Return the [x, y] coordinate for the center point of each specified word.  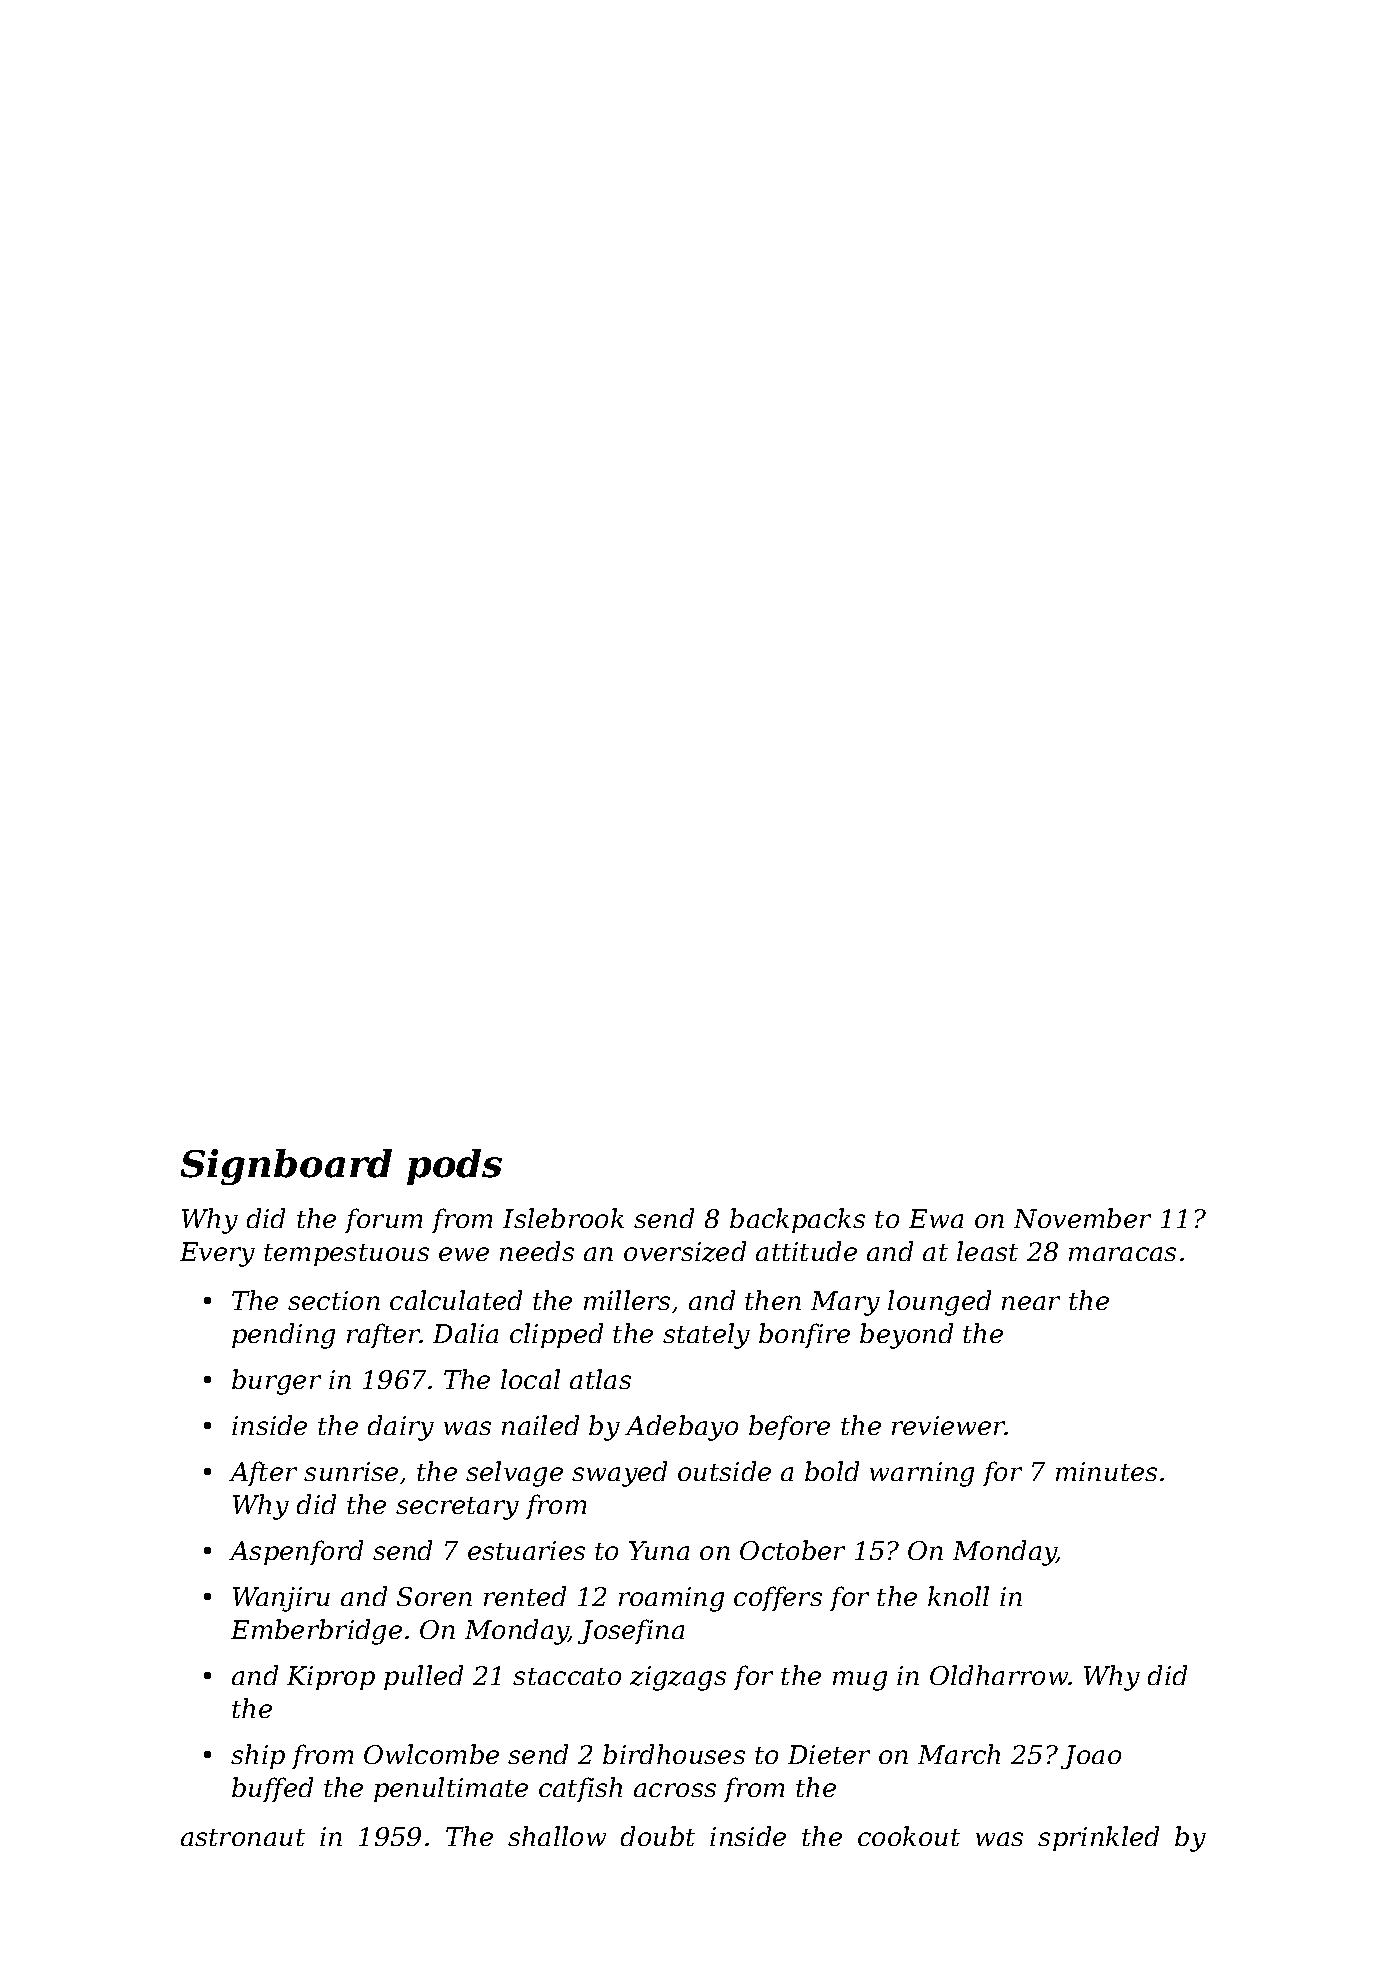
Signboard [286, 1167]
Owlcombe [431, 1754]
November [1082, 1218]
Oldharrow [999, 1675]
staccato [567, 1676]
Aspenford [296, 1552]
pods [454, 1167]
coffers [778, 1598]
